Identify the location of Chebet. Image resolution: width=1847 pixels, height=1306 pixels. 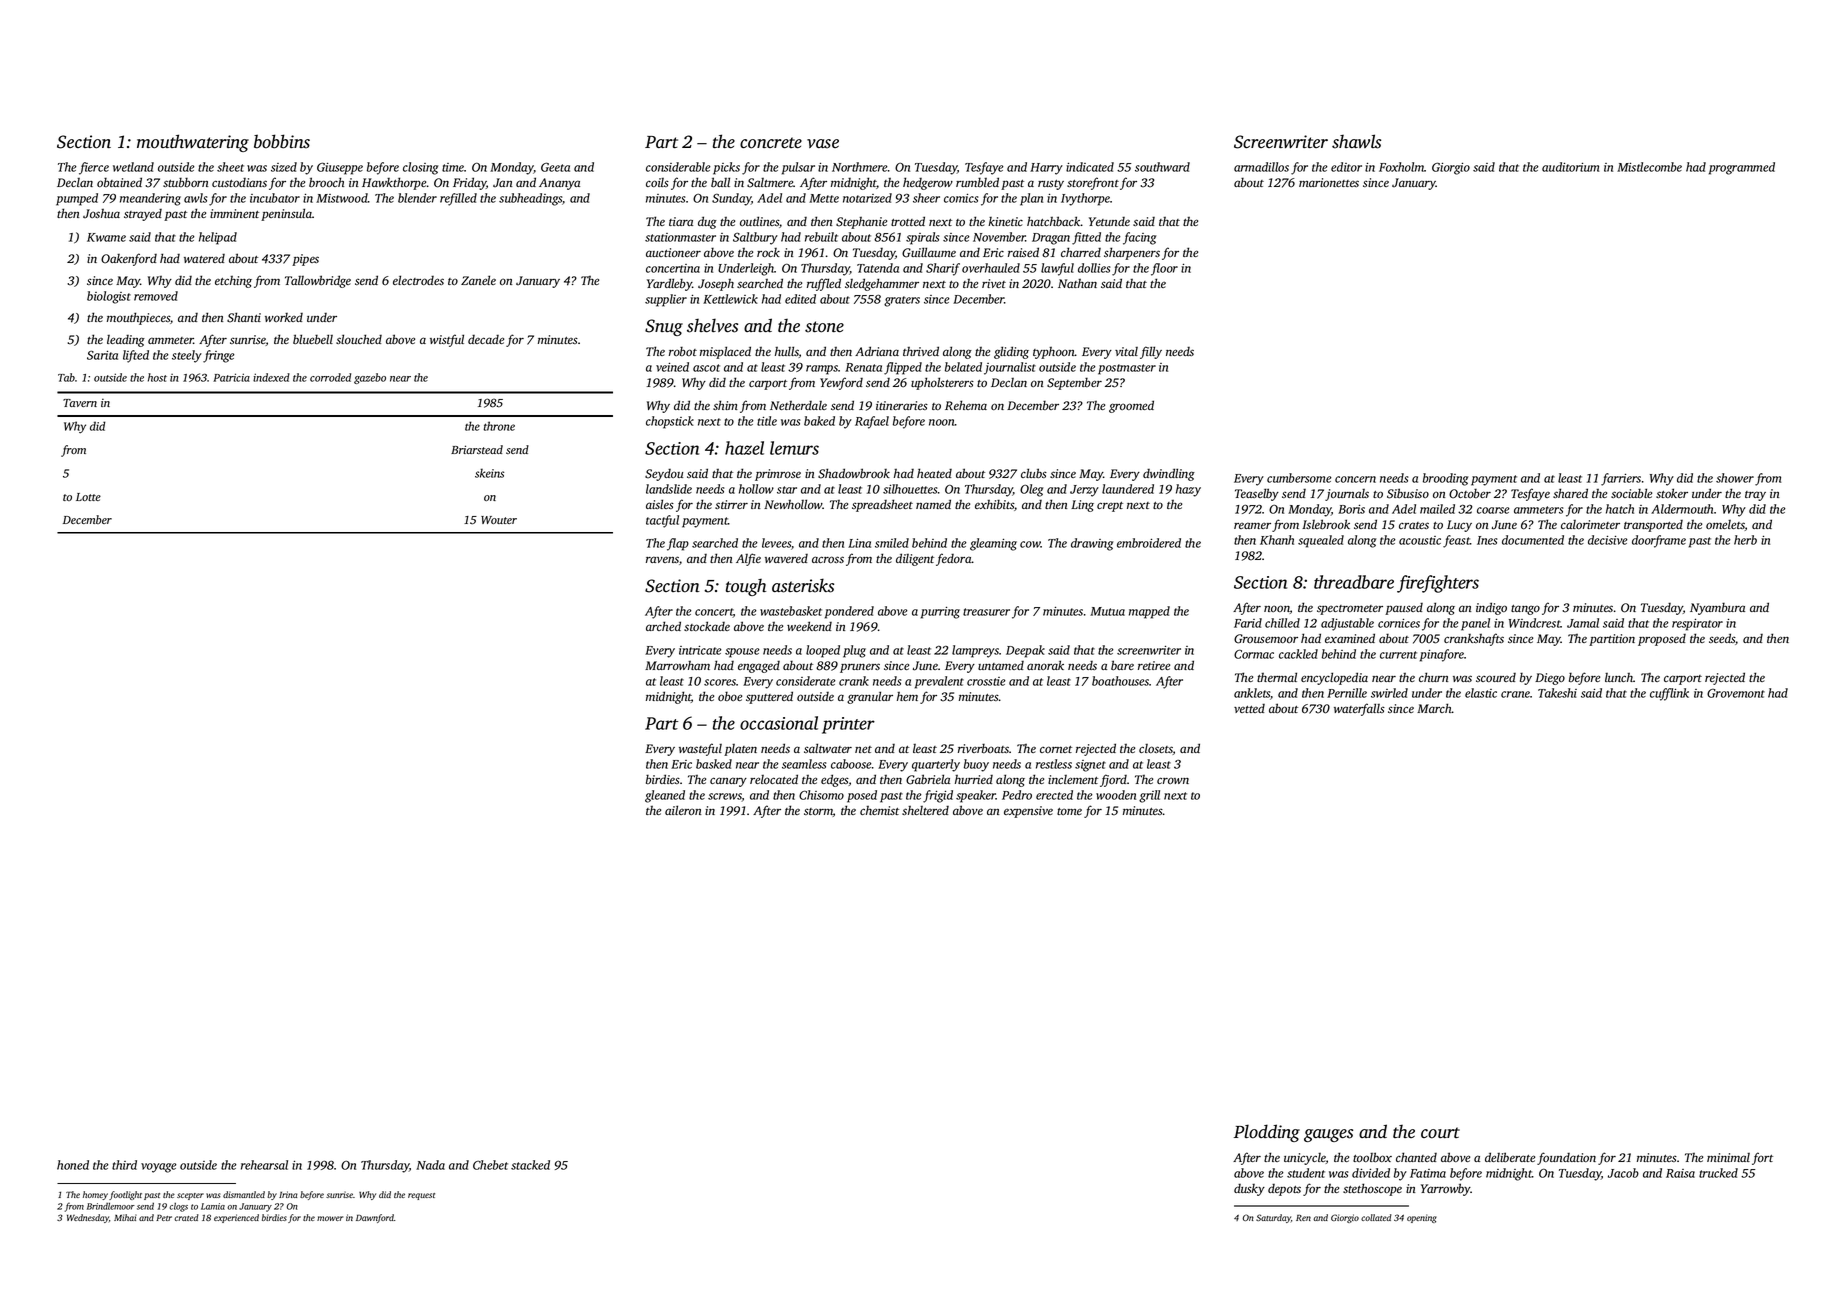
(490, 1165).
